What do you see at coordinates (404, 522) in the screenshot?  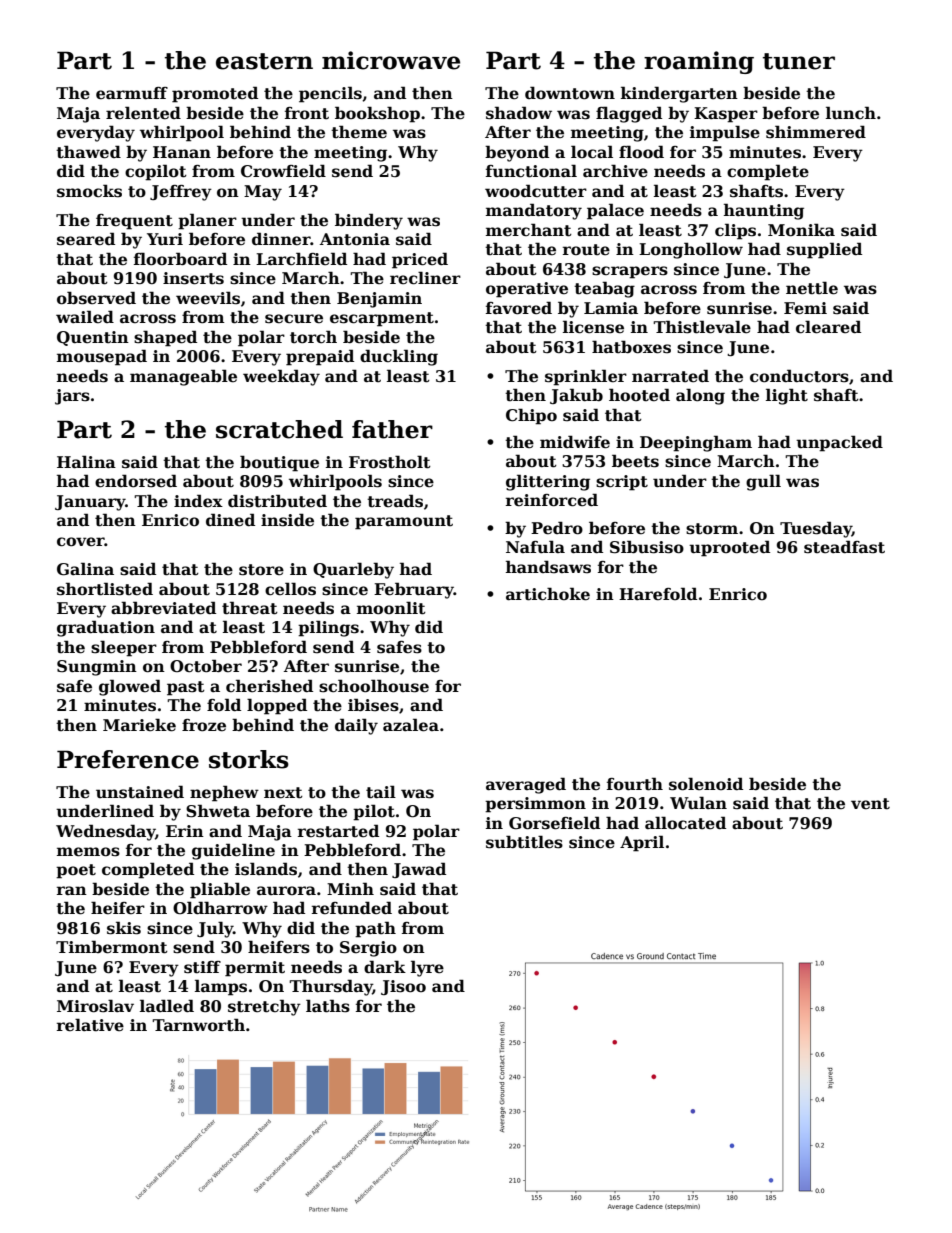 I see `paramount` at bounding box center [404, 522].
